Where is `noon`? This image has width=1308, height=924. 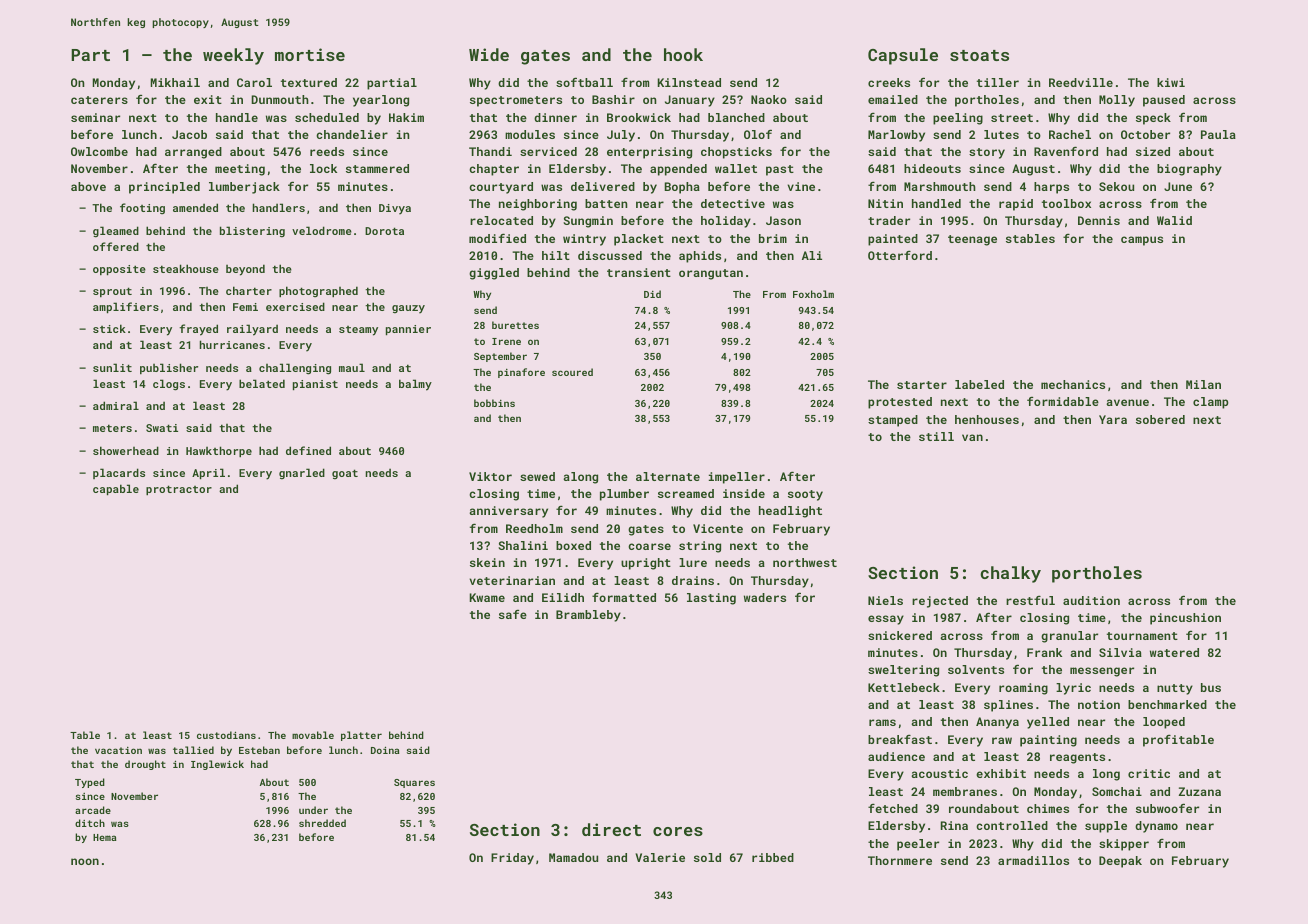
noon is located at coordinates (85, 861).
